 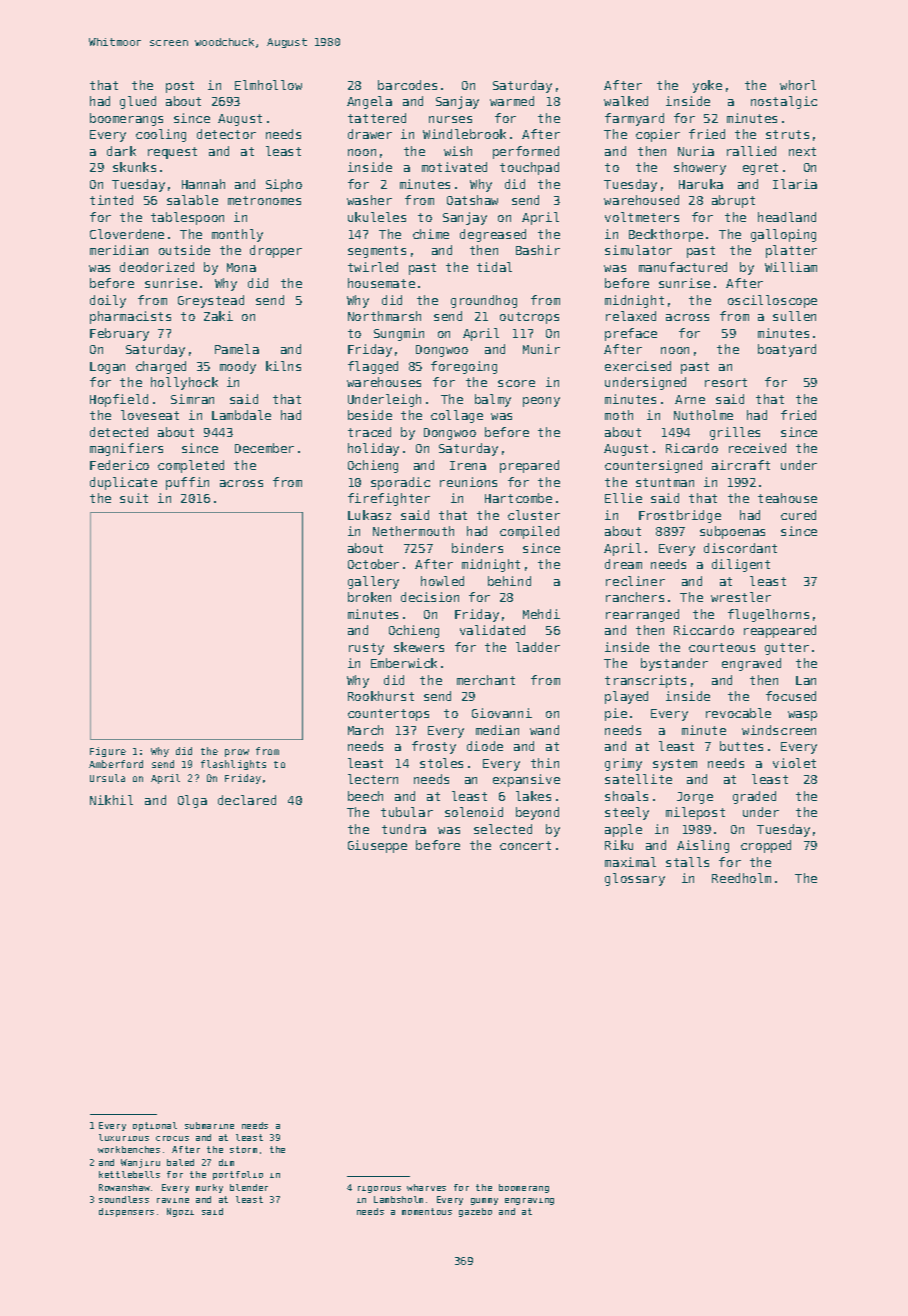 What do you see at coordinates (802, 716) in the screenshot?
I see `wasp` at bounding box center [802, 716].
